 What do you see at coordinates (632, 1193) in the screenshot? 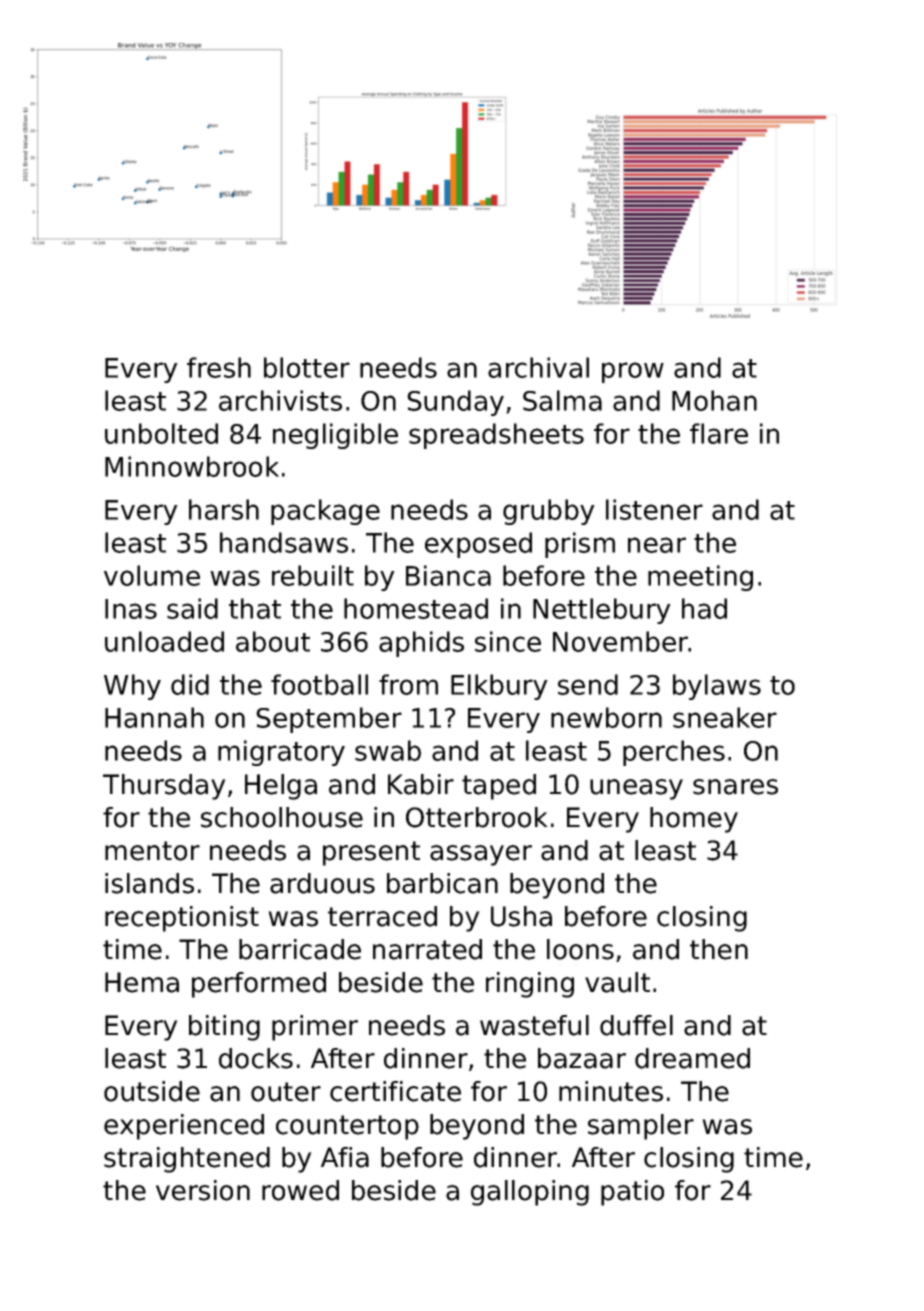
I see `patio` at bounding box center [632, 1193].
